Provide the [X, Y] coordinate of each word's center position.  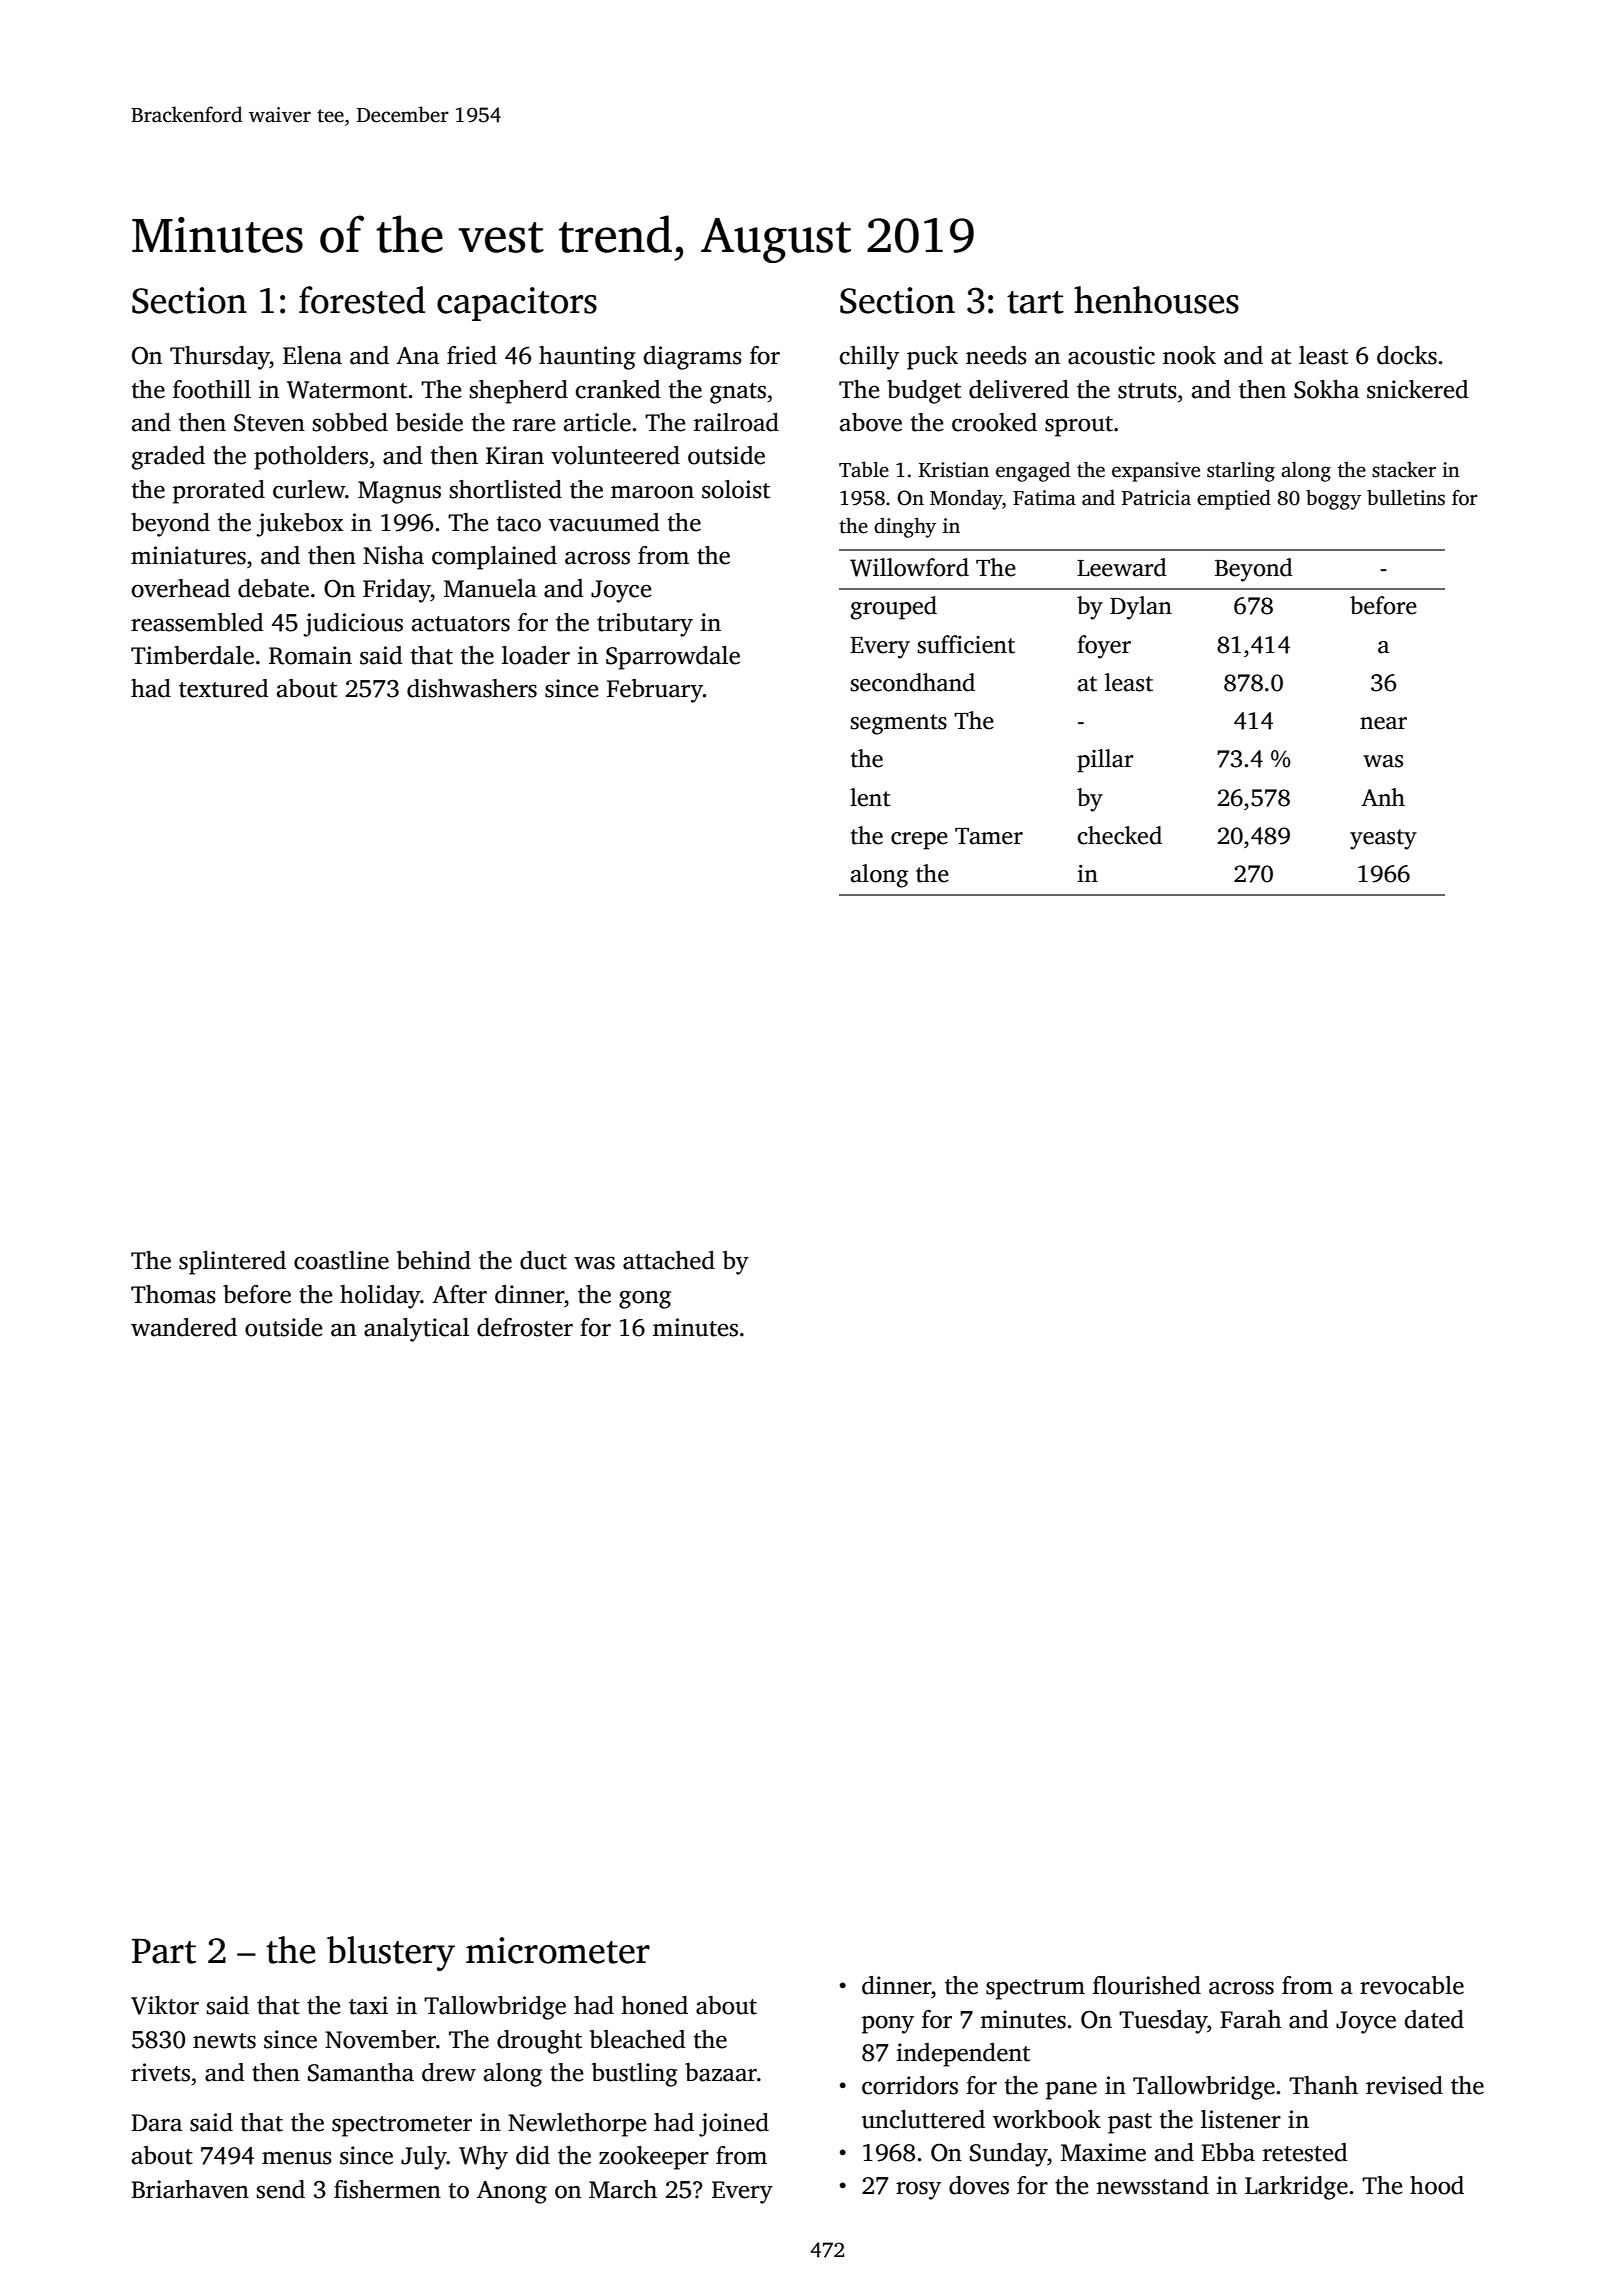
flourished [1147, 1985]
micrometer [558, 1950]
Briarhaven [190, 2189]
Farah [1251, 2019]
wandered [184, 1327]
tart [1035, 302]
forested [362, 300]
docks [1407, 355]
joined [734, 2125]
